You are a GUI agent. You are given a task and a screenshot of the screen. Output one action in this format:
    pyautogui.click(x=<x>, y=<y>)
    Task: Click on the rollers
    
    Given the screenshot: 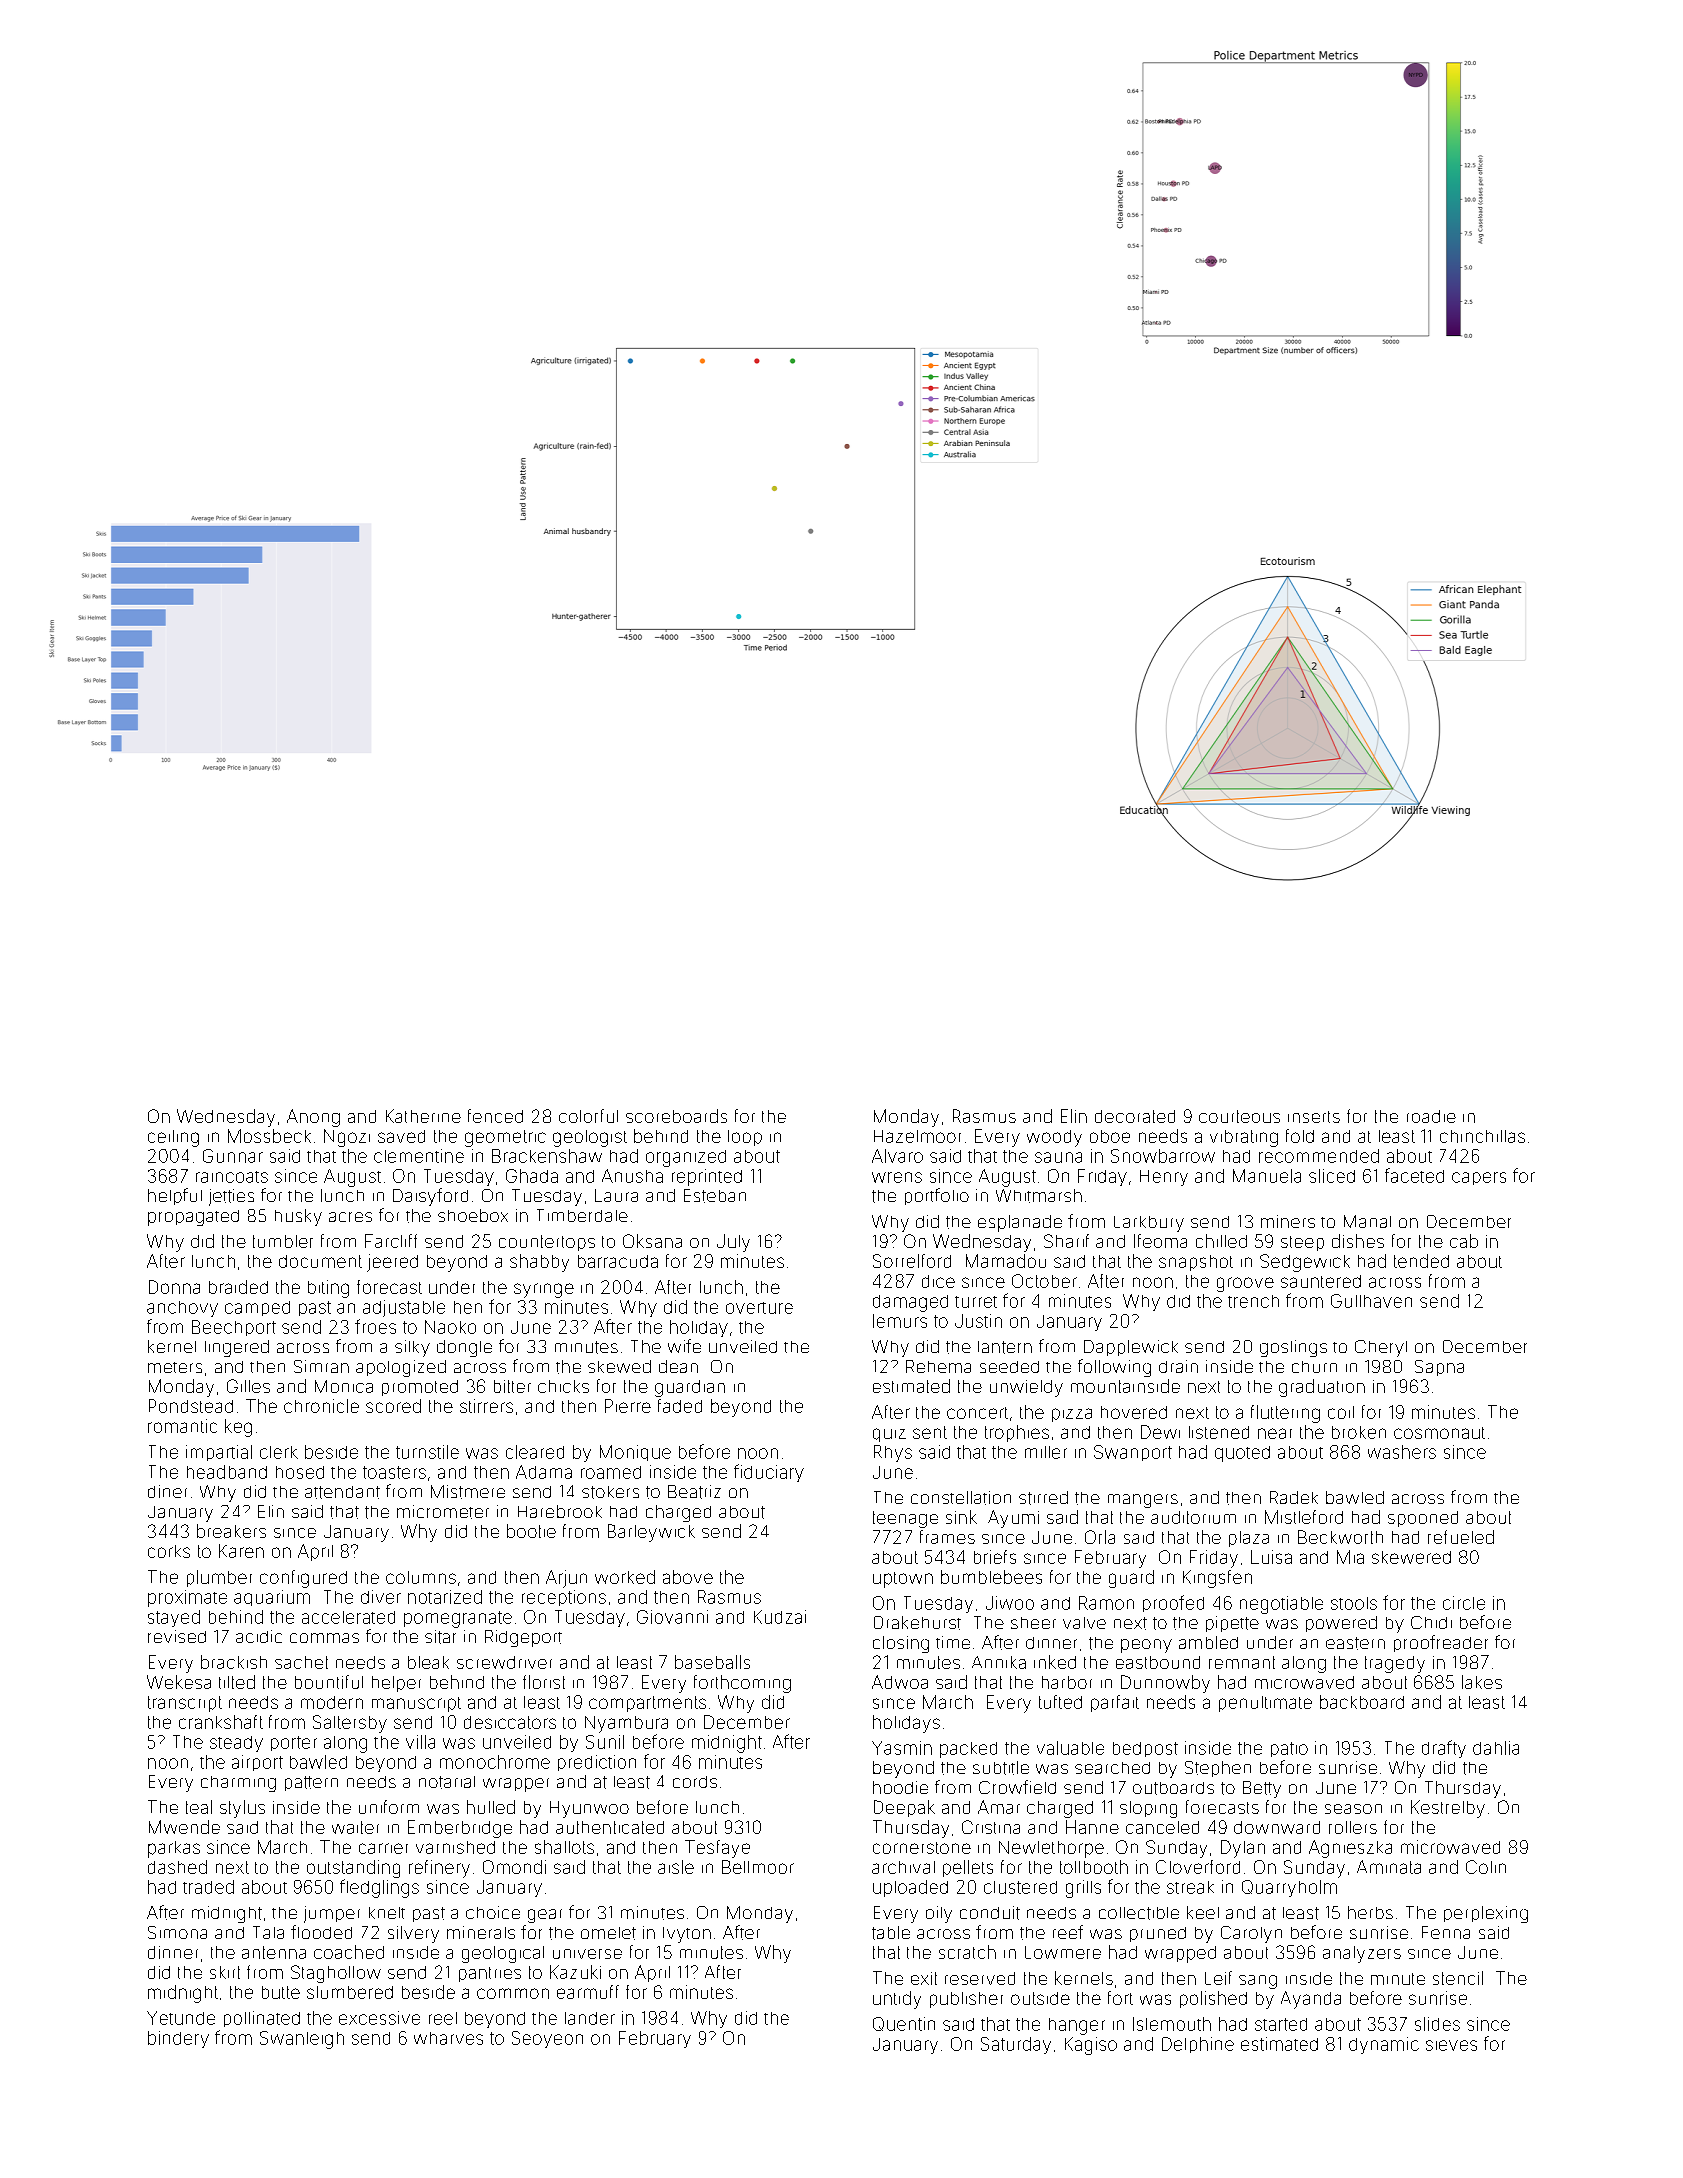 What is the action you would take?
    pyautogui.click(x=1353, y=1827)
